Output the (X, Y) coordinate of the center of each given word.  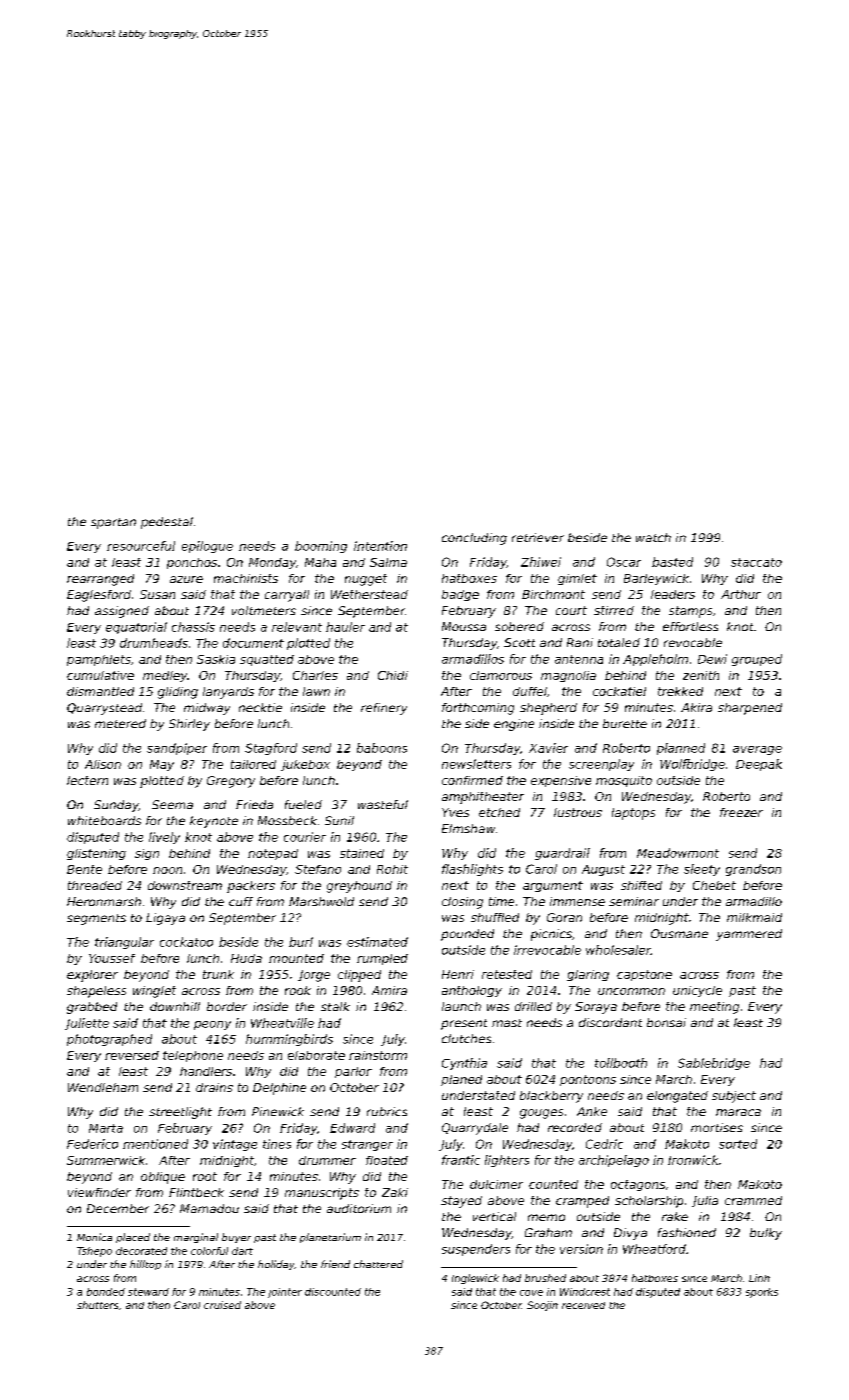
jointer (285, 1293)
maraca (738, 1112)
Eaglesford (99, 596)
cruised (222, 1305)
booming (321, 547)
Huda (246, 958)
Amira (389, 990)
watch (653, 537)
